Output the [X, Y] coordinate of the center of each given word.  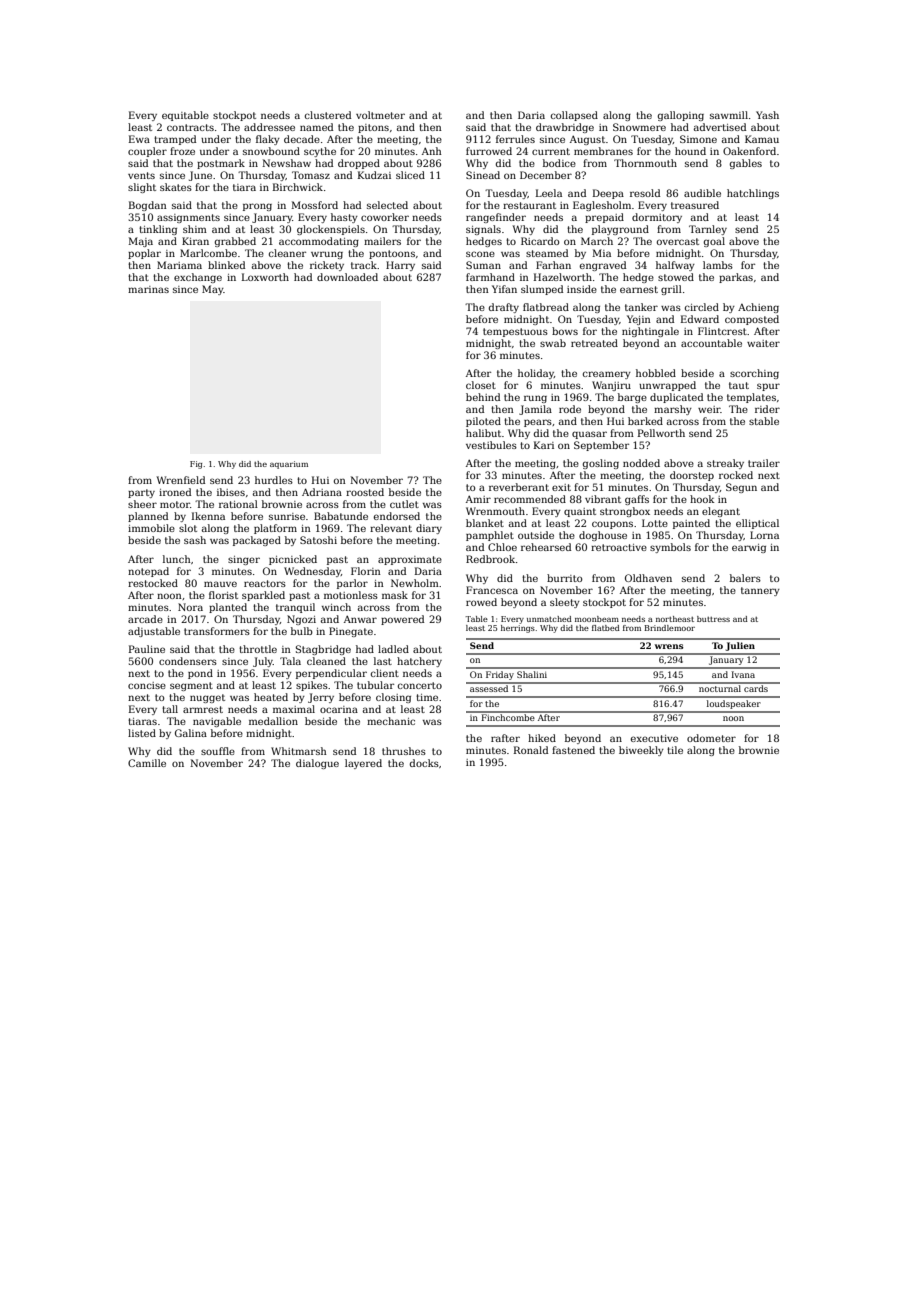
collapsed [574, 116]
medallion [273, 721]
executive [654, 738]
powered [402, 620]
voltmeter [380, 115]
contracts [190, 127]
